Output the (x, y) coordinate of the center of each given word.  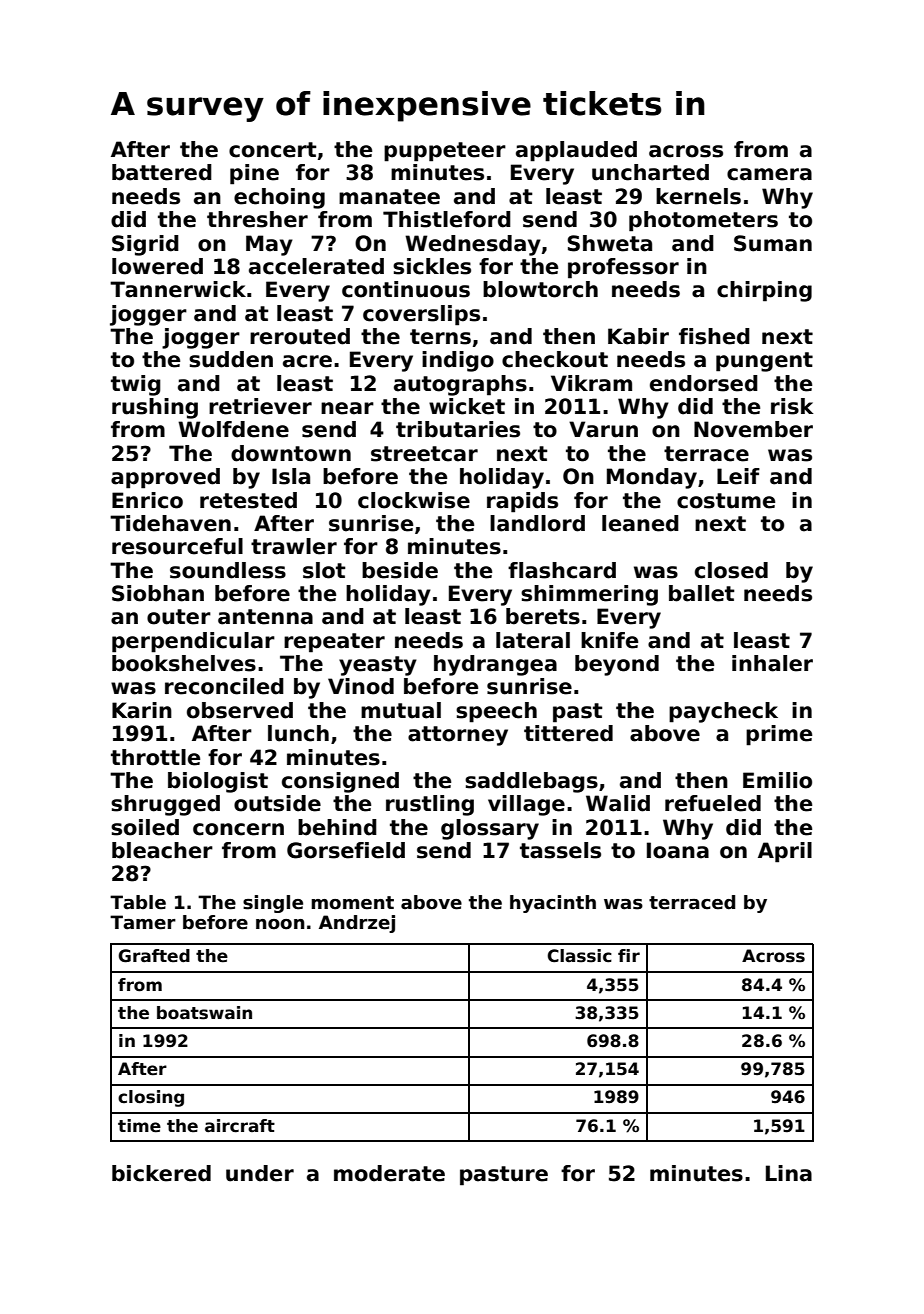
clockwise (414, 500)
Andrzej (357, 924)
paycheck (723, 712)
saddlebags (531, 782)
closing (151, 1098)
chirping (764, 291)
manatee (389, 197)
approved (165, 478)
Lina (789, 1173)
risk (792, 406)
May (269, 245)
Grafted (154, 956)
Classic (580, 956)
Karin (142, 710)
